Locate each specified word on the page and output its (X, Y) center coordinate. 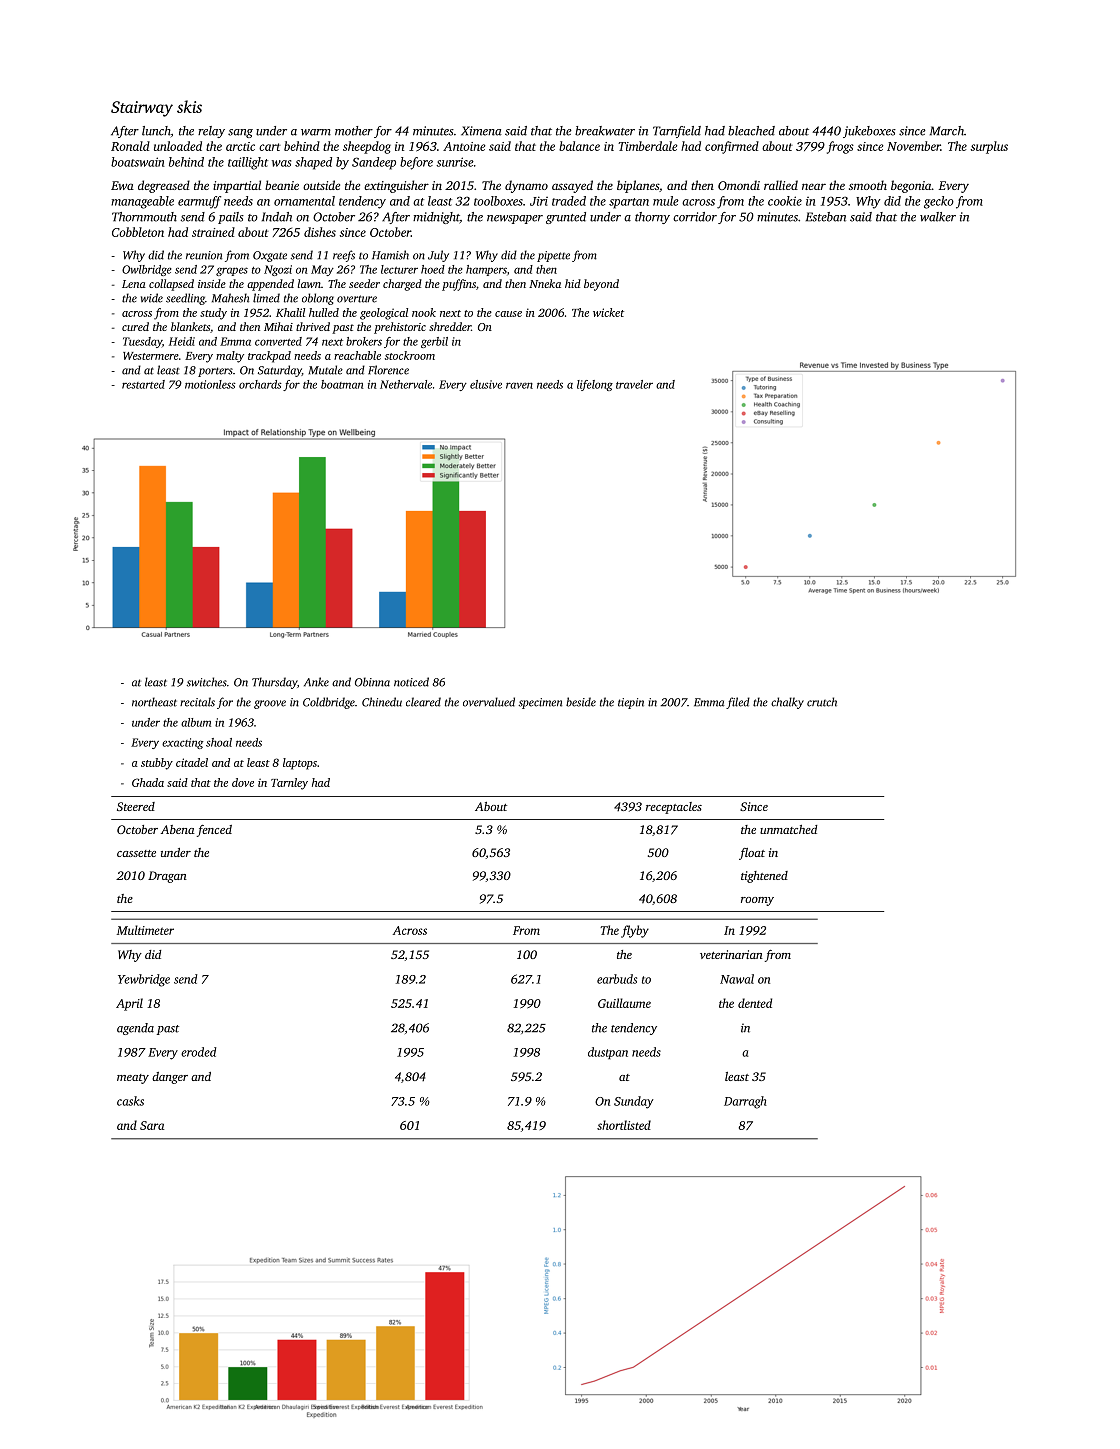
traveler (634, 384)
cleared (423, 702)
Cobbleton (138, 232)
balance (579, 146)
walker (938, 217)
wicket (608, 312)
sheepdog (367, 147)
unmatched (789, 829)
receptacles (674, 808)
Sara (152, 1125)
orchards (260, 384)
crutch (822, 702)
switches (206, 682)
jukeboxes (869, 132)
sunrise (455, 162)
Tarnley (289, 784)
